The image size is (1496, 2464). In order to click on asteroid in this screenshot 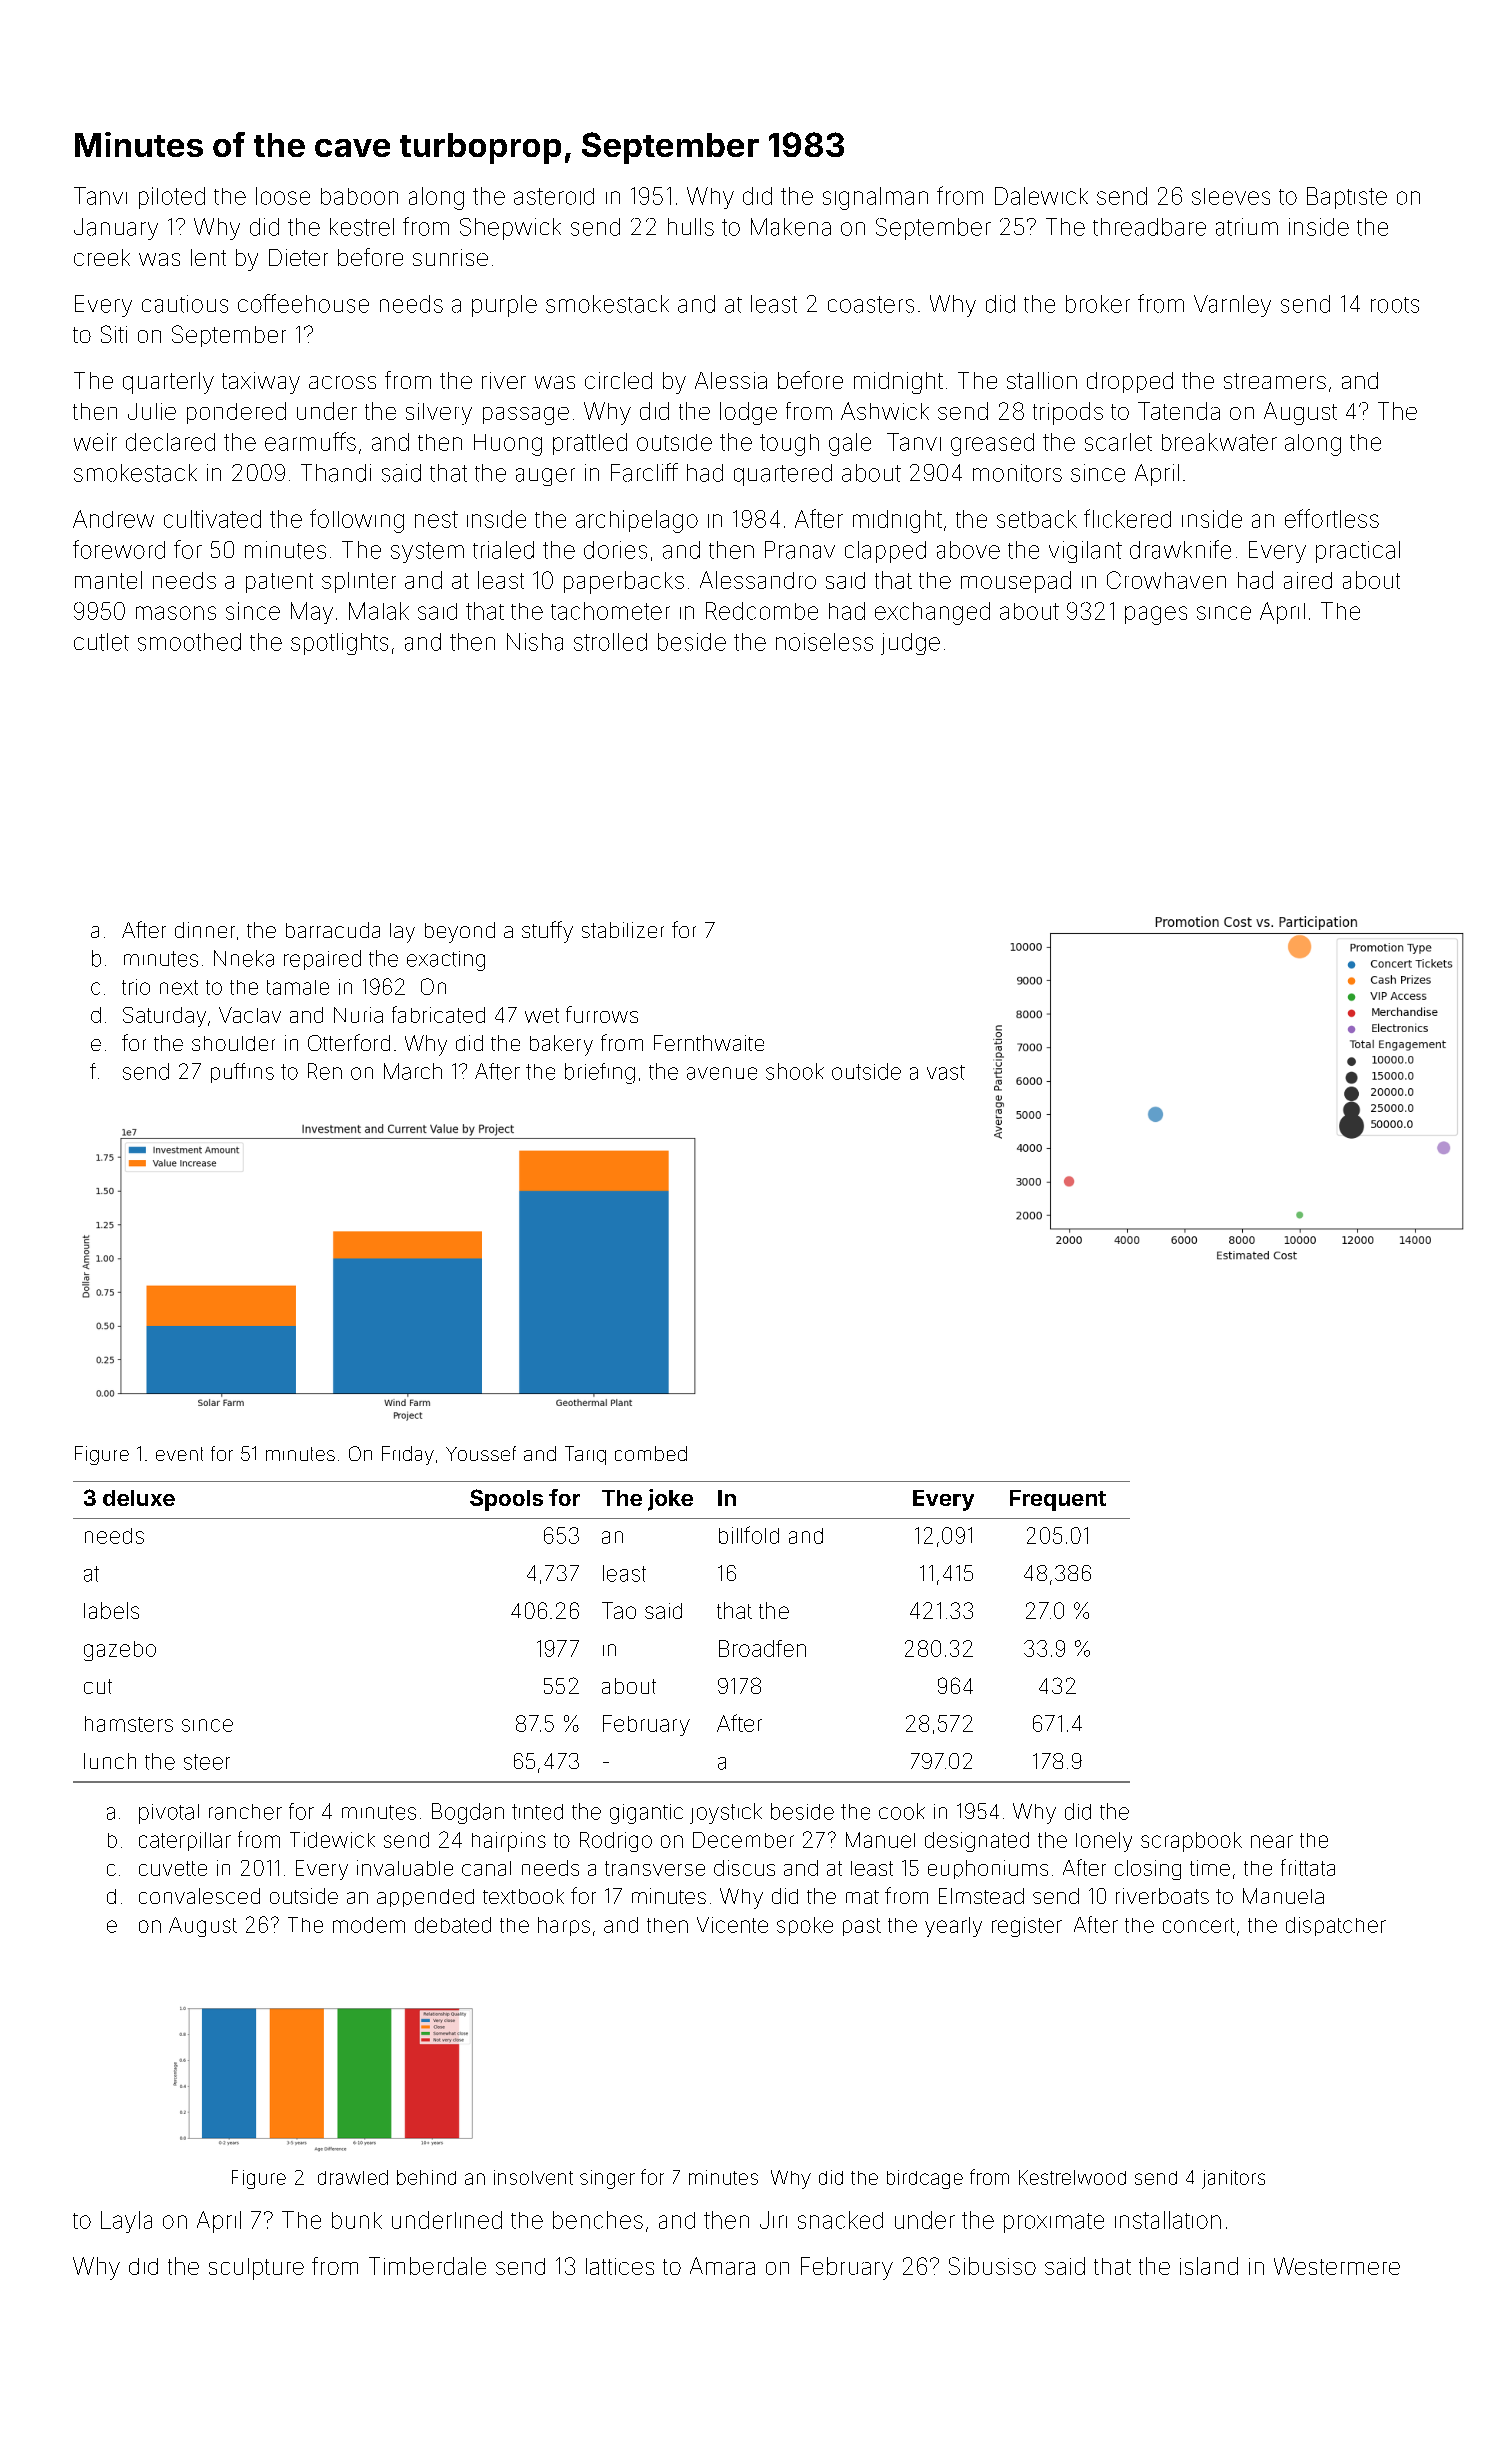, I will do `click(554, 196)`.
